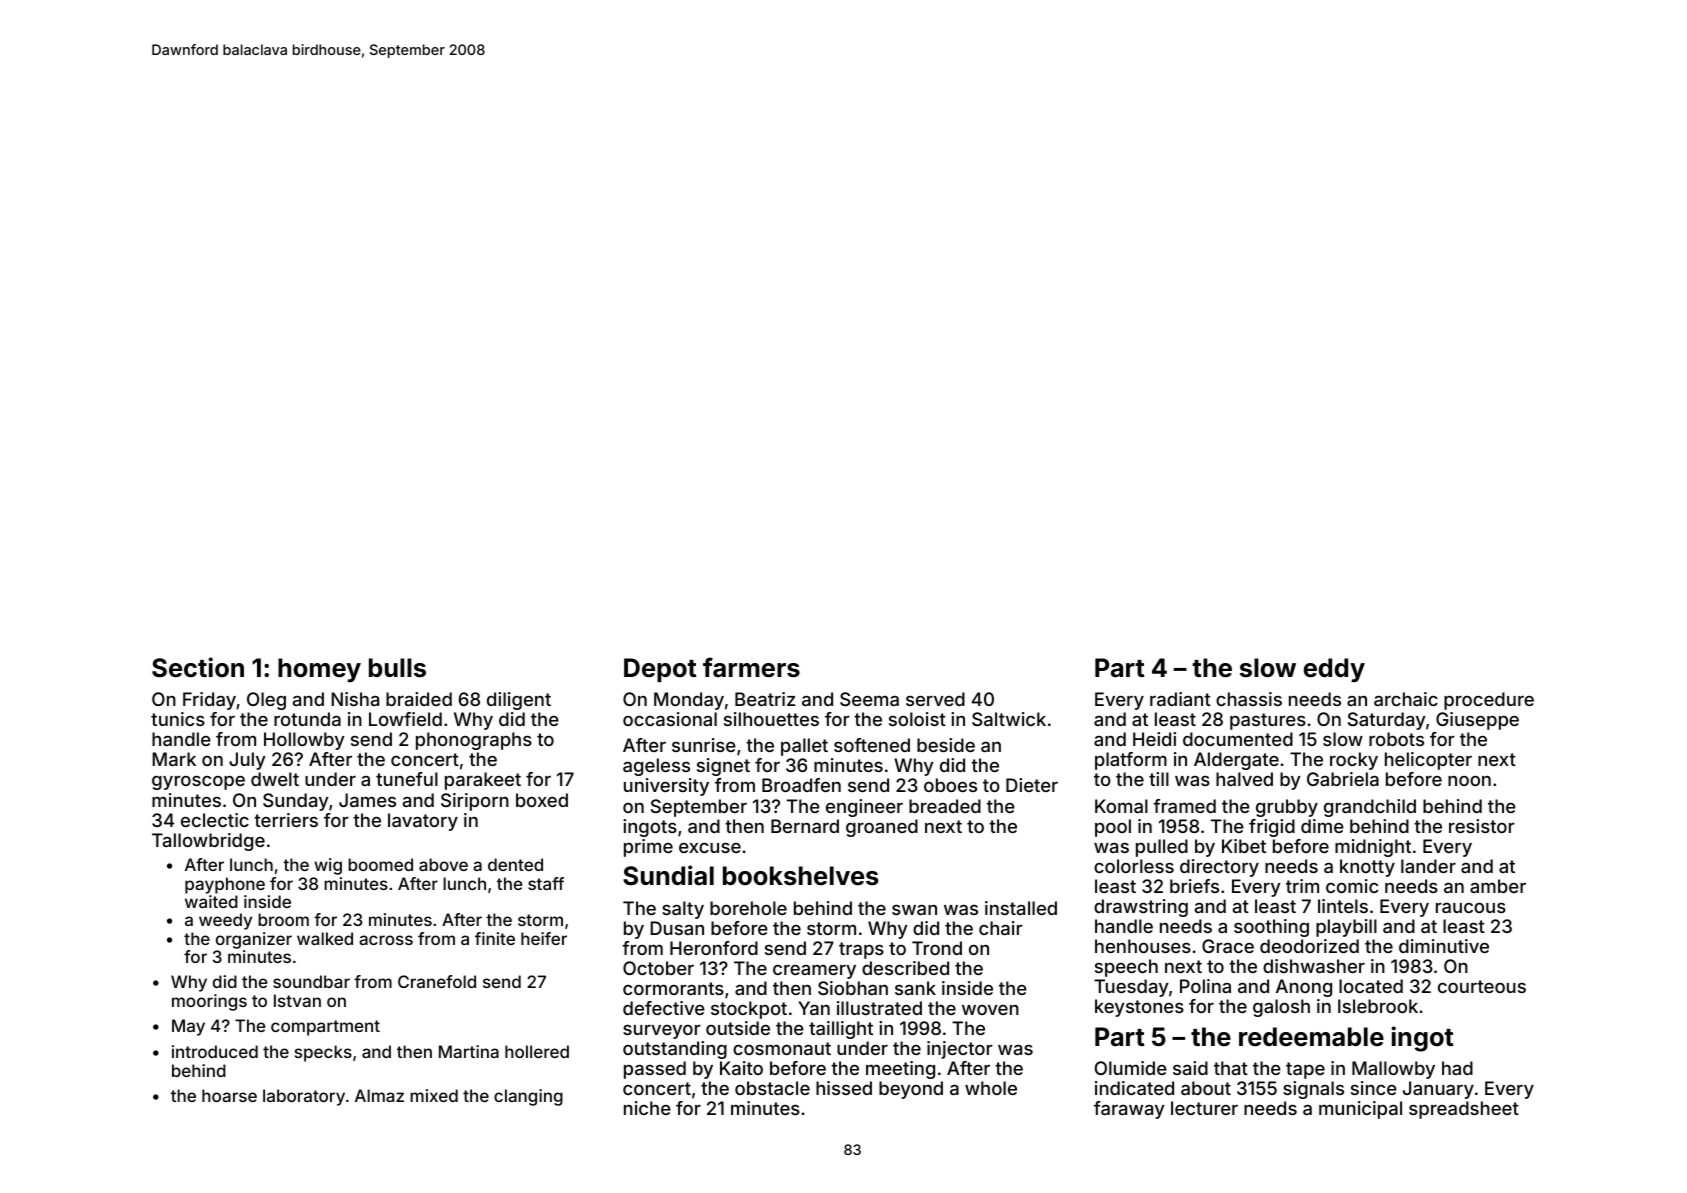 This screenshot has width=1687, height=1193. I want to click on Giuseppe, so click(1477, 721).
